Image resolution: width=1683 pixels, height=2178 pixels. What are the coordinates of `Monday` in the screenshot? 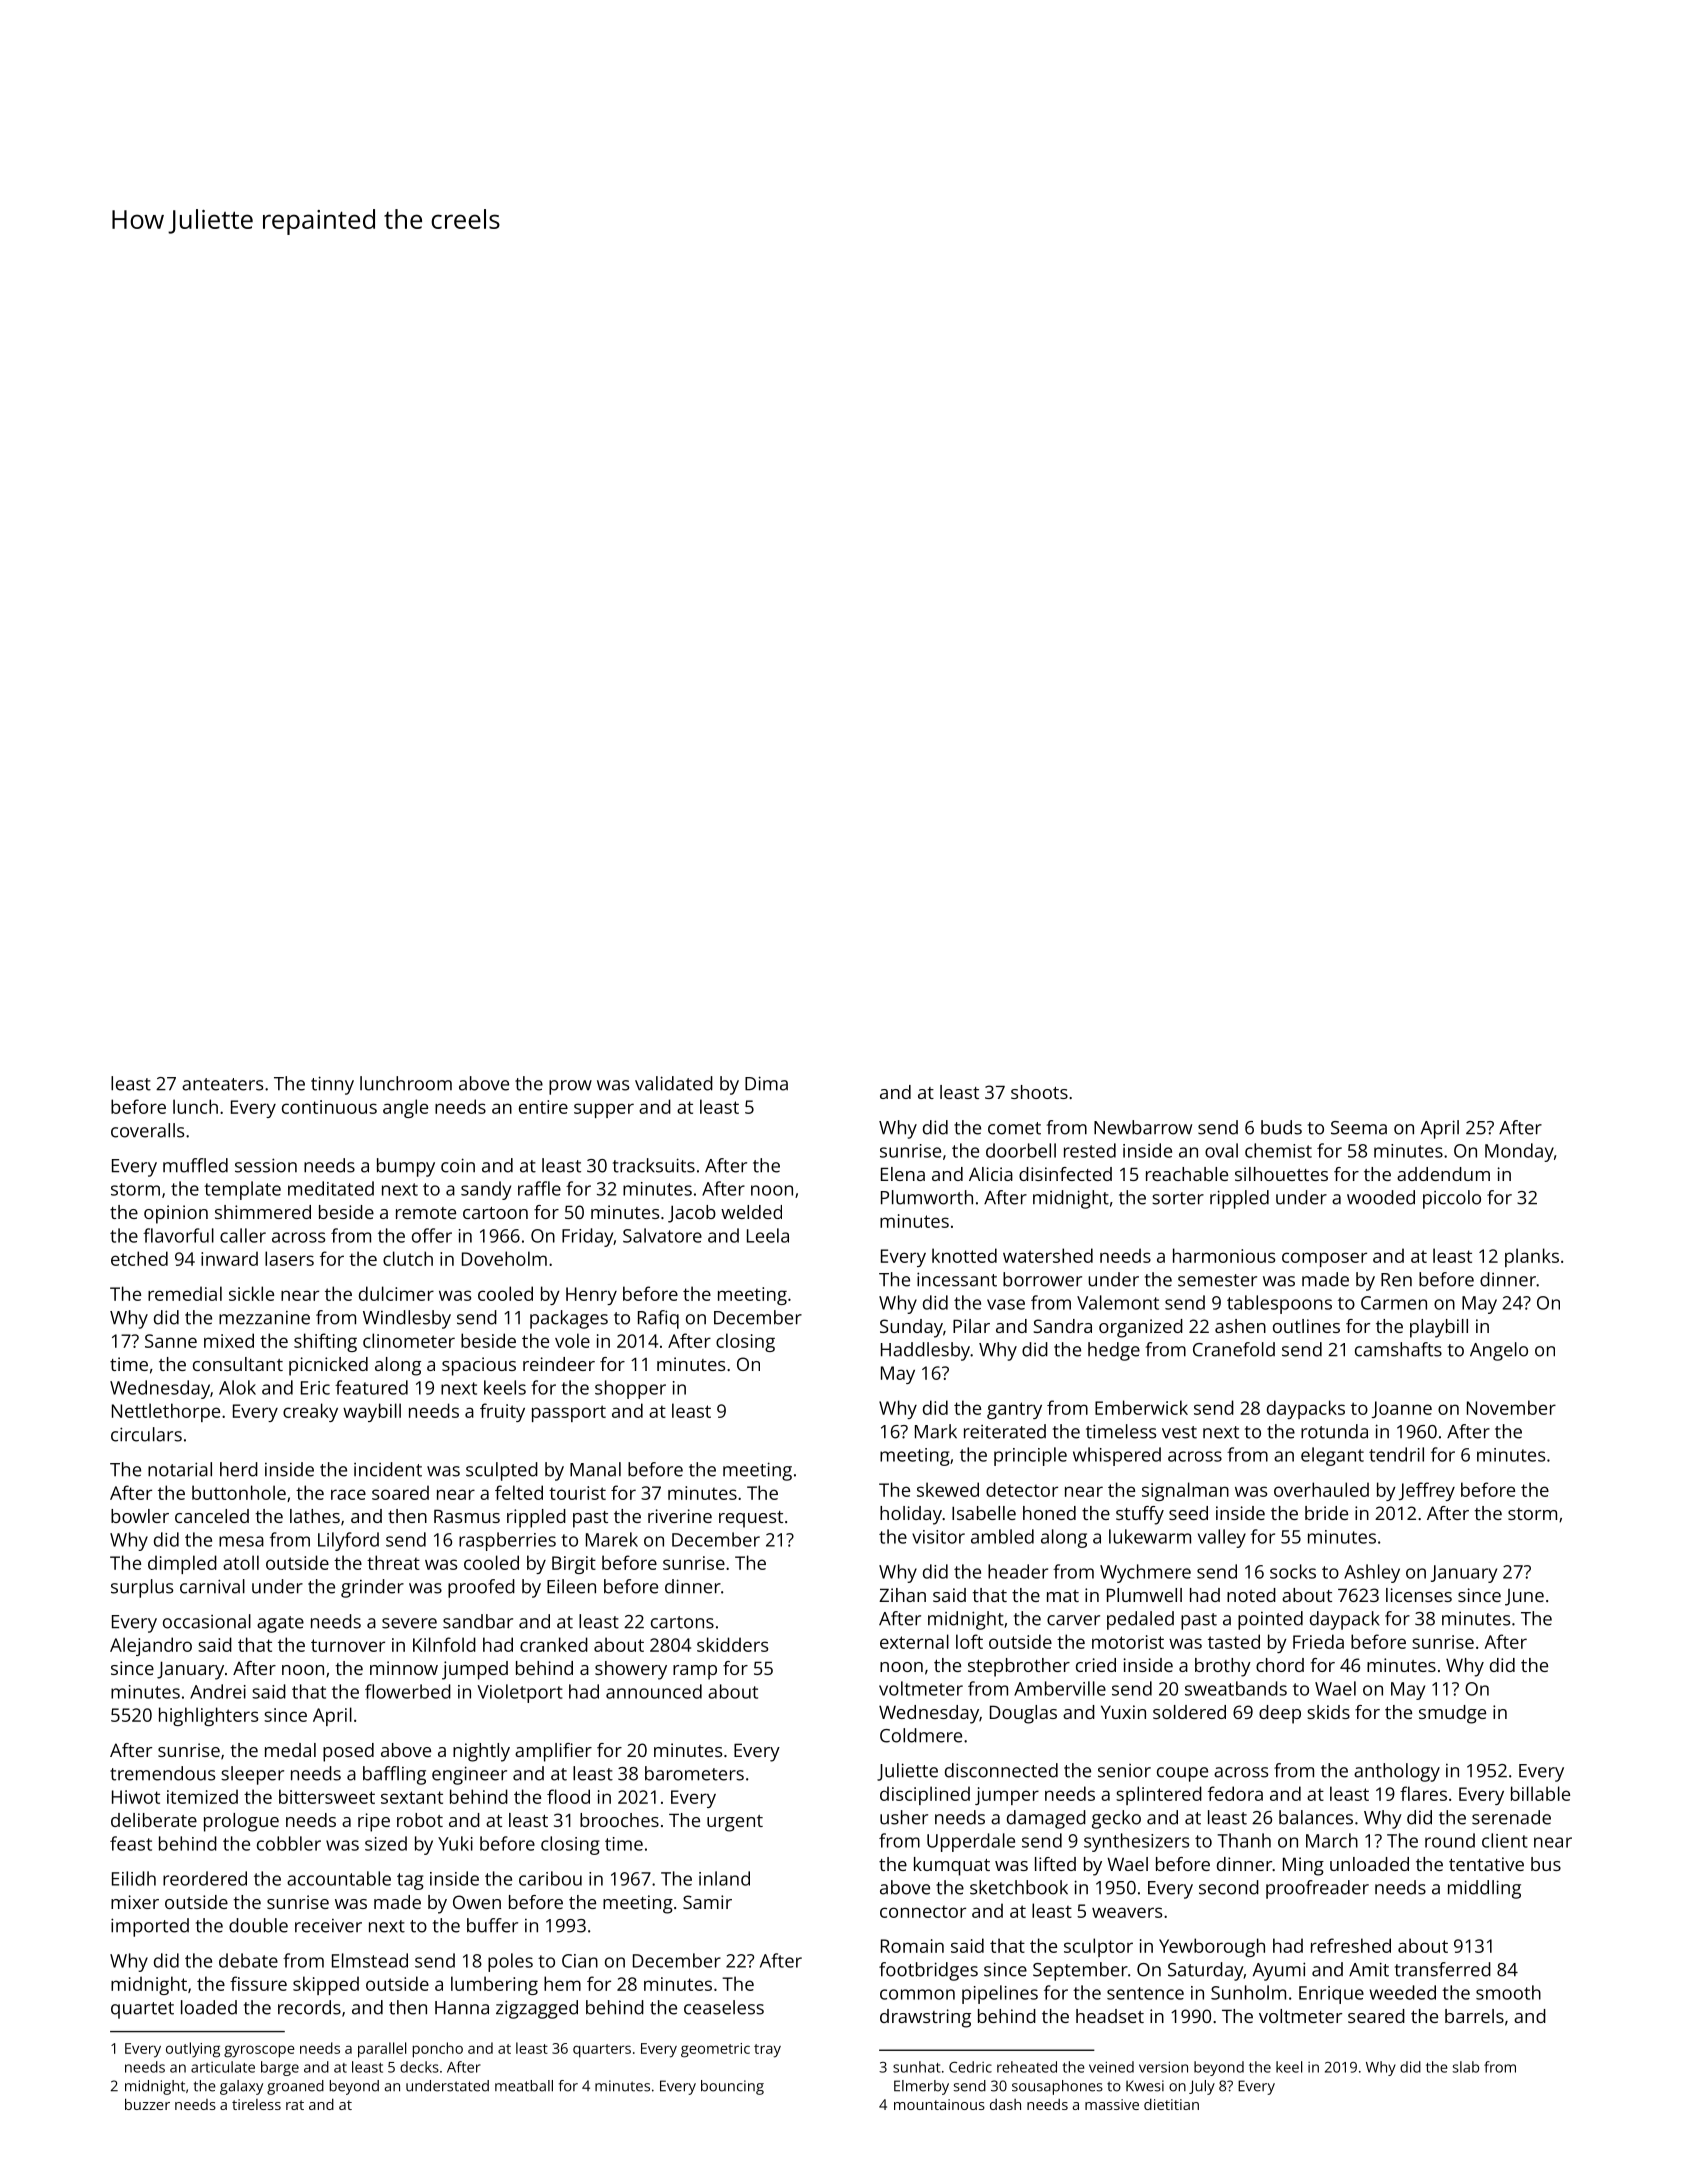 It's located at (1519, 1152).
